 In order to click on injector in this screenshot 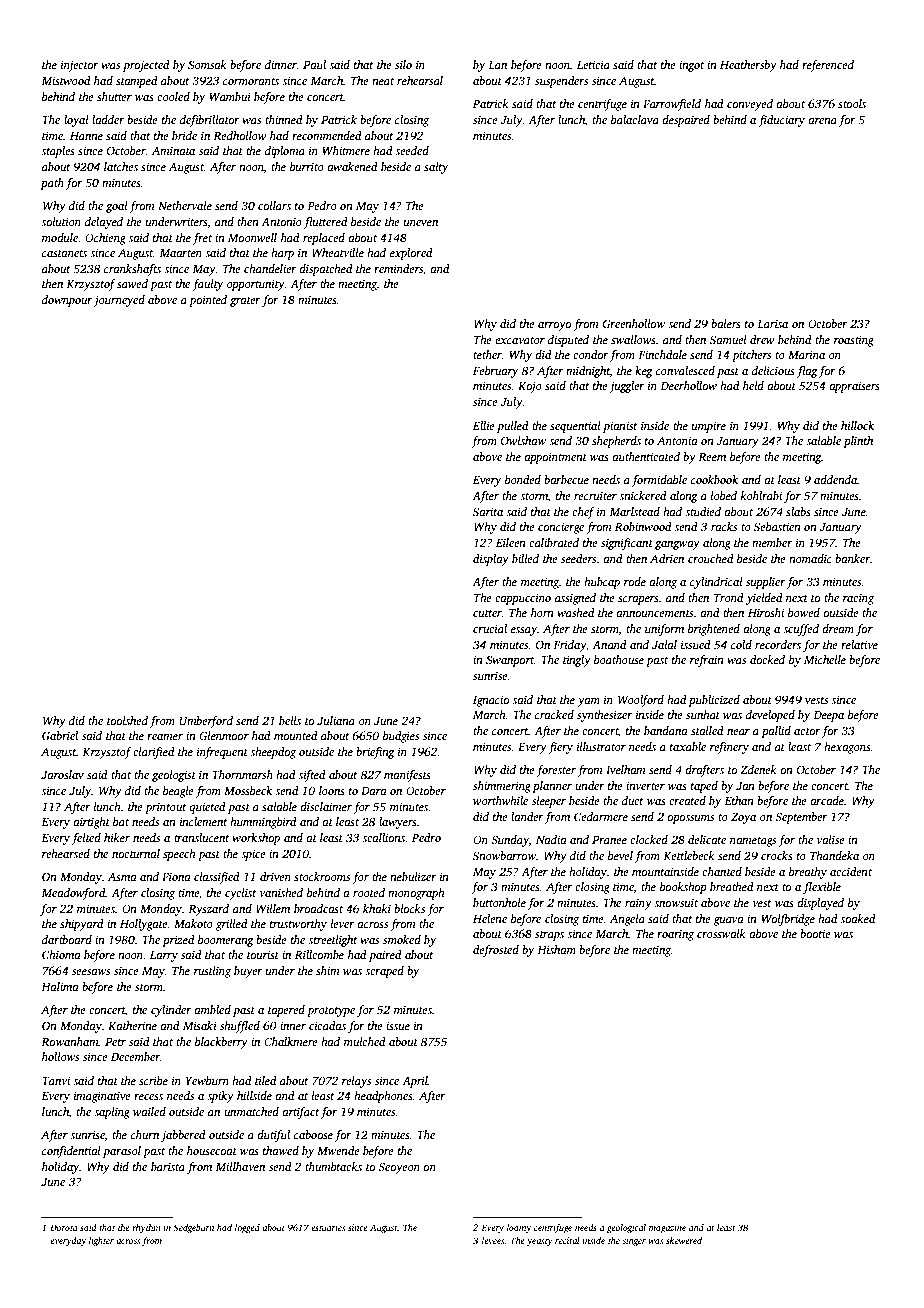, I will do `click(79, 66)`.
